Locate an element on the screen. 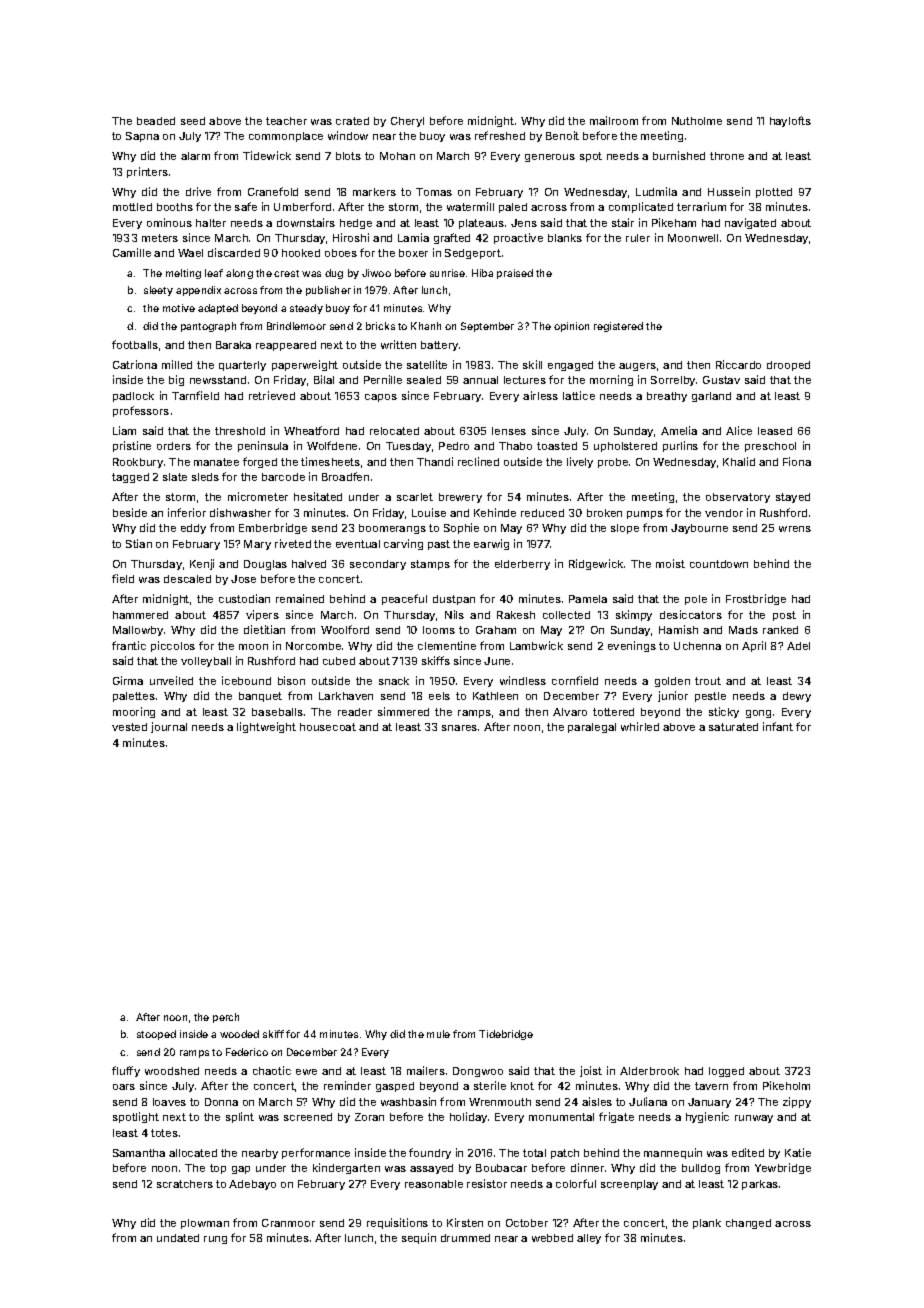 The height and width of the screenshot is (1308, 924). infant is located at coordinates (778, 726).
